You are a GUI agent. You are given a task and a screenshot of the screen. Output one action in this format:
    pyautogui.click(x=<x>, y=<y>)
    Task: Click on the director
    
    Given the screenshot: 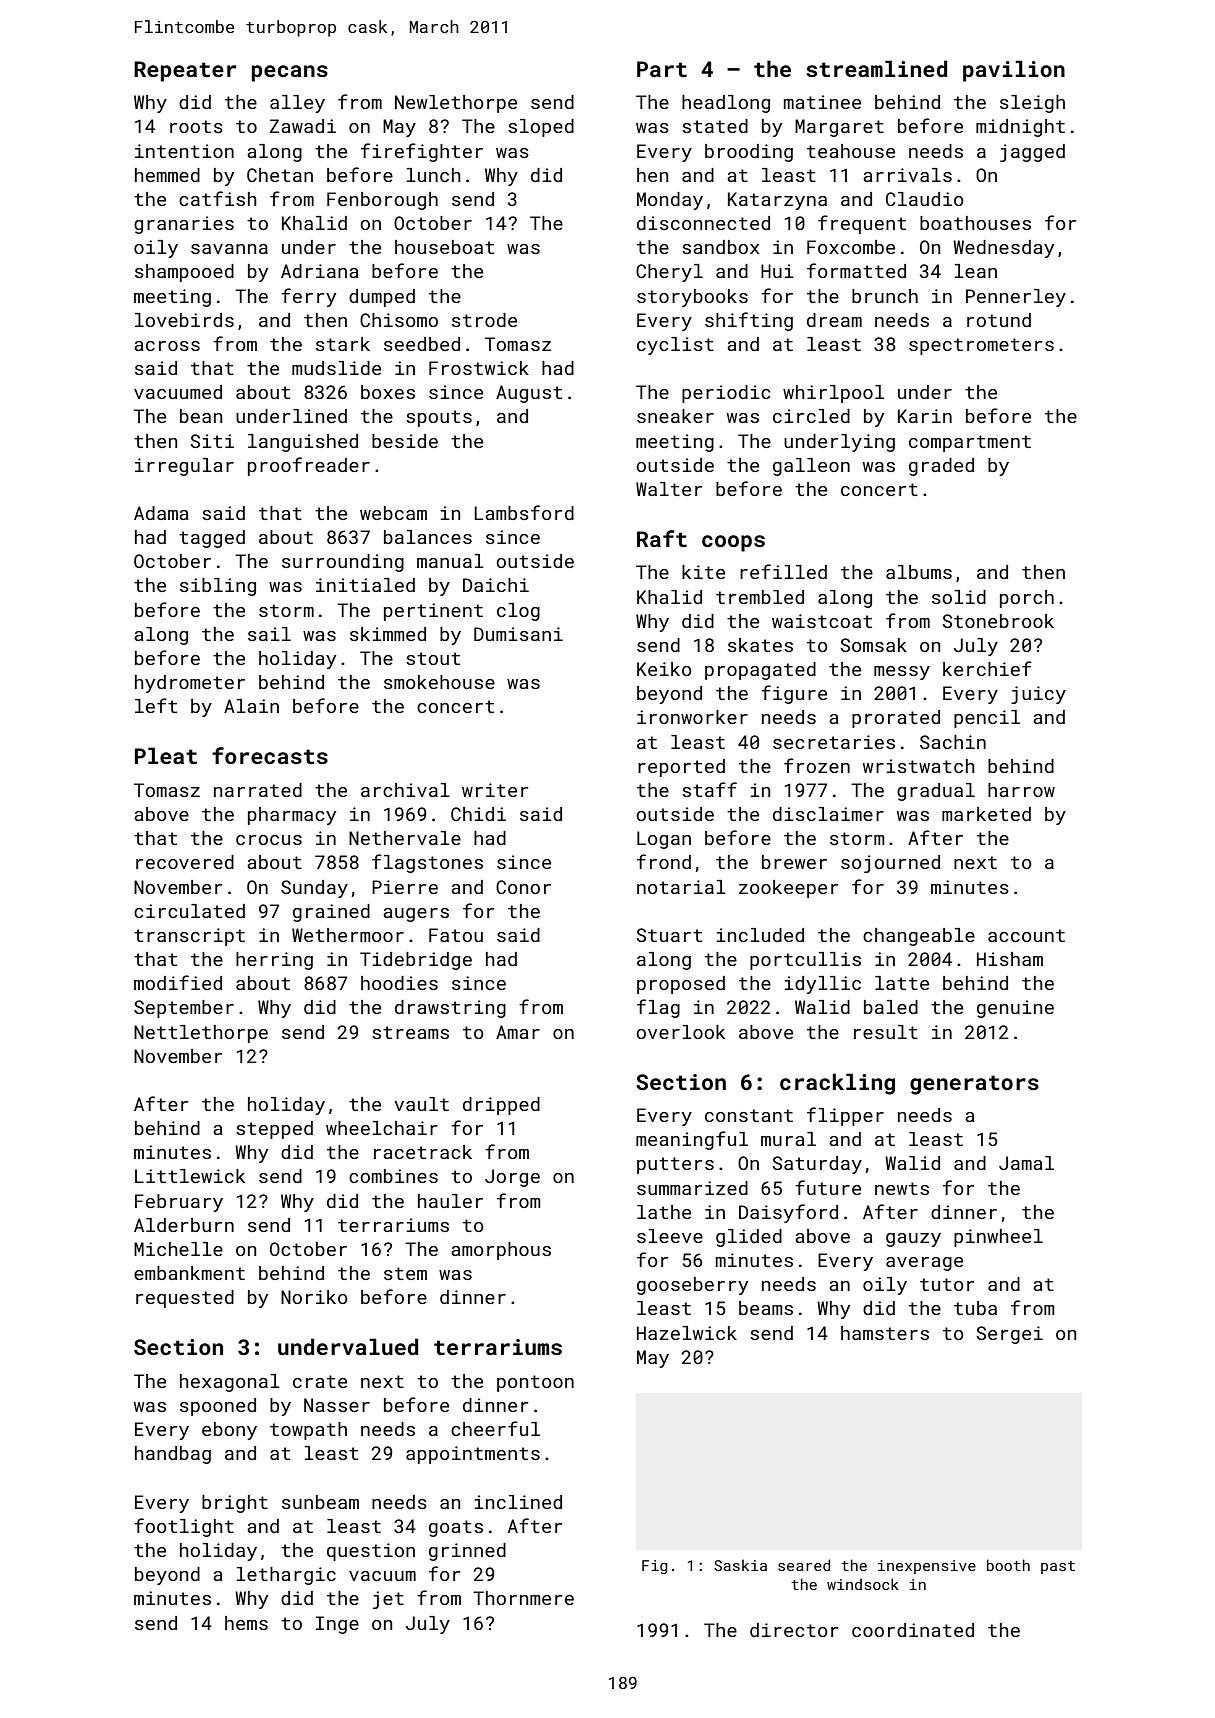 What is the action you would take?
    pyautogui.click(x=794, y=1630)
